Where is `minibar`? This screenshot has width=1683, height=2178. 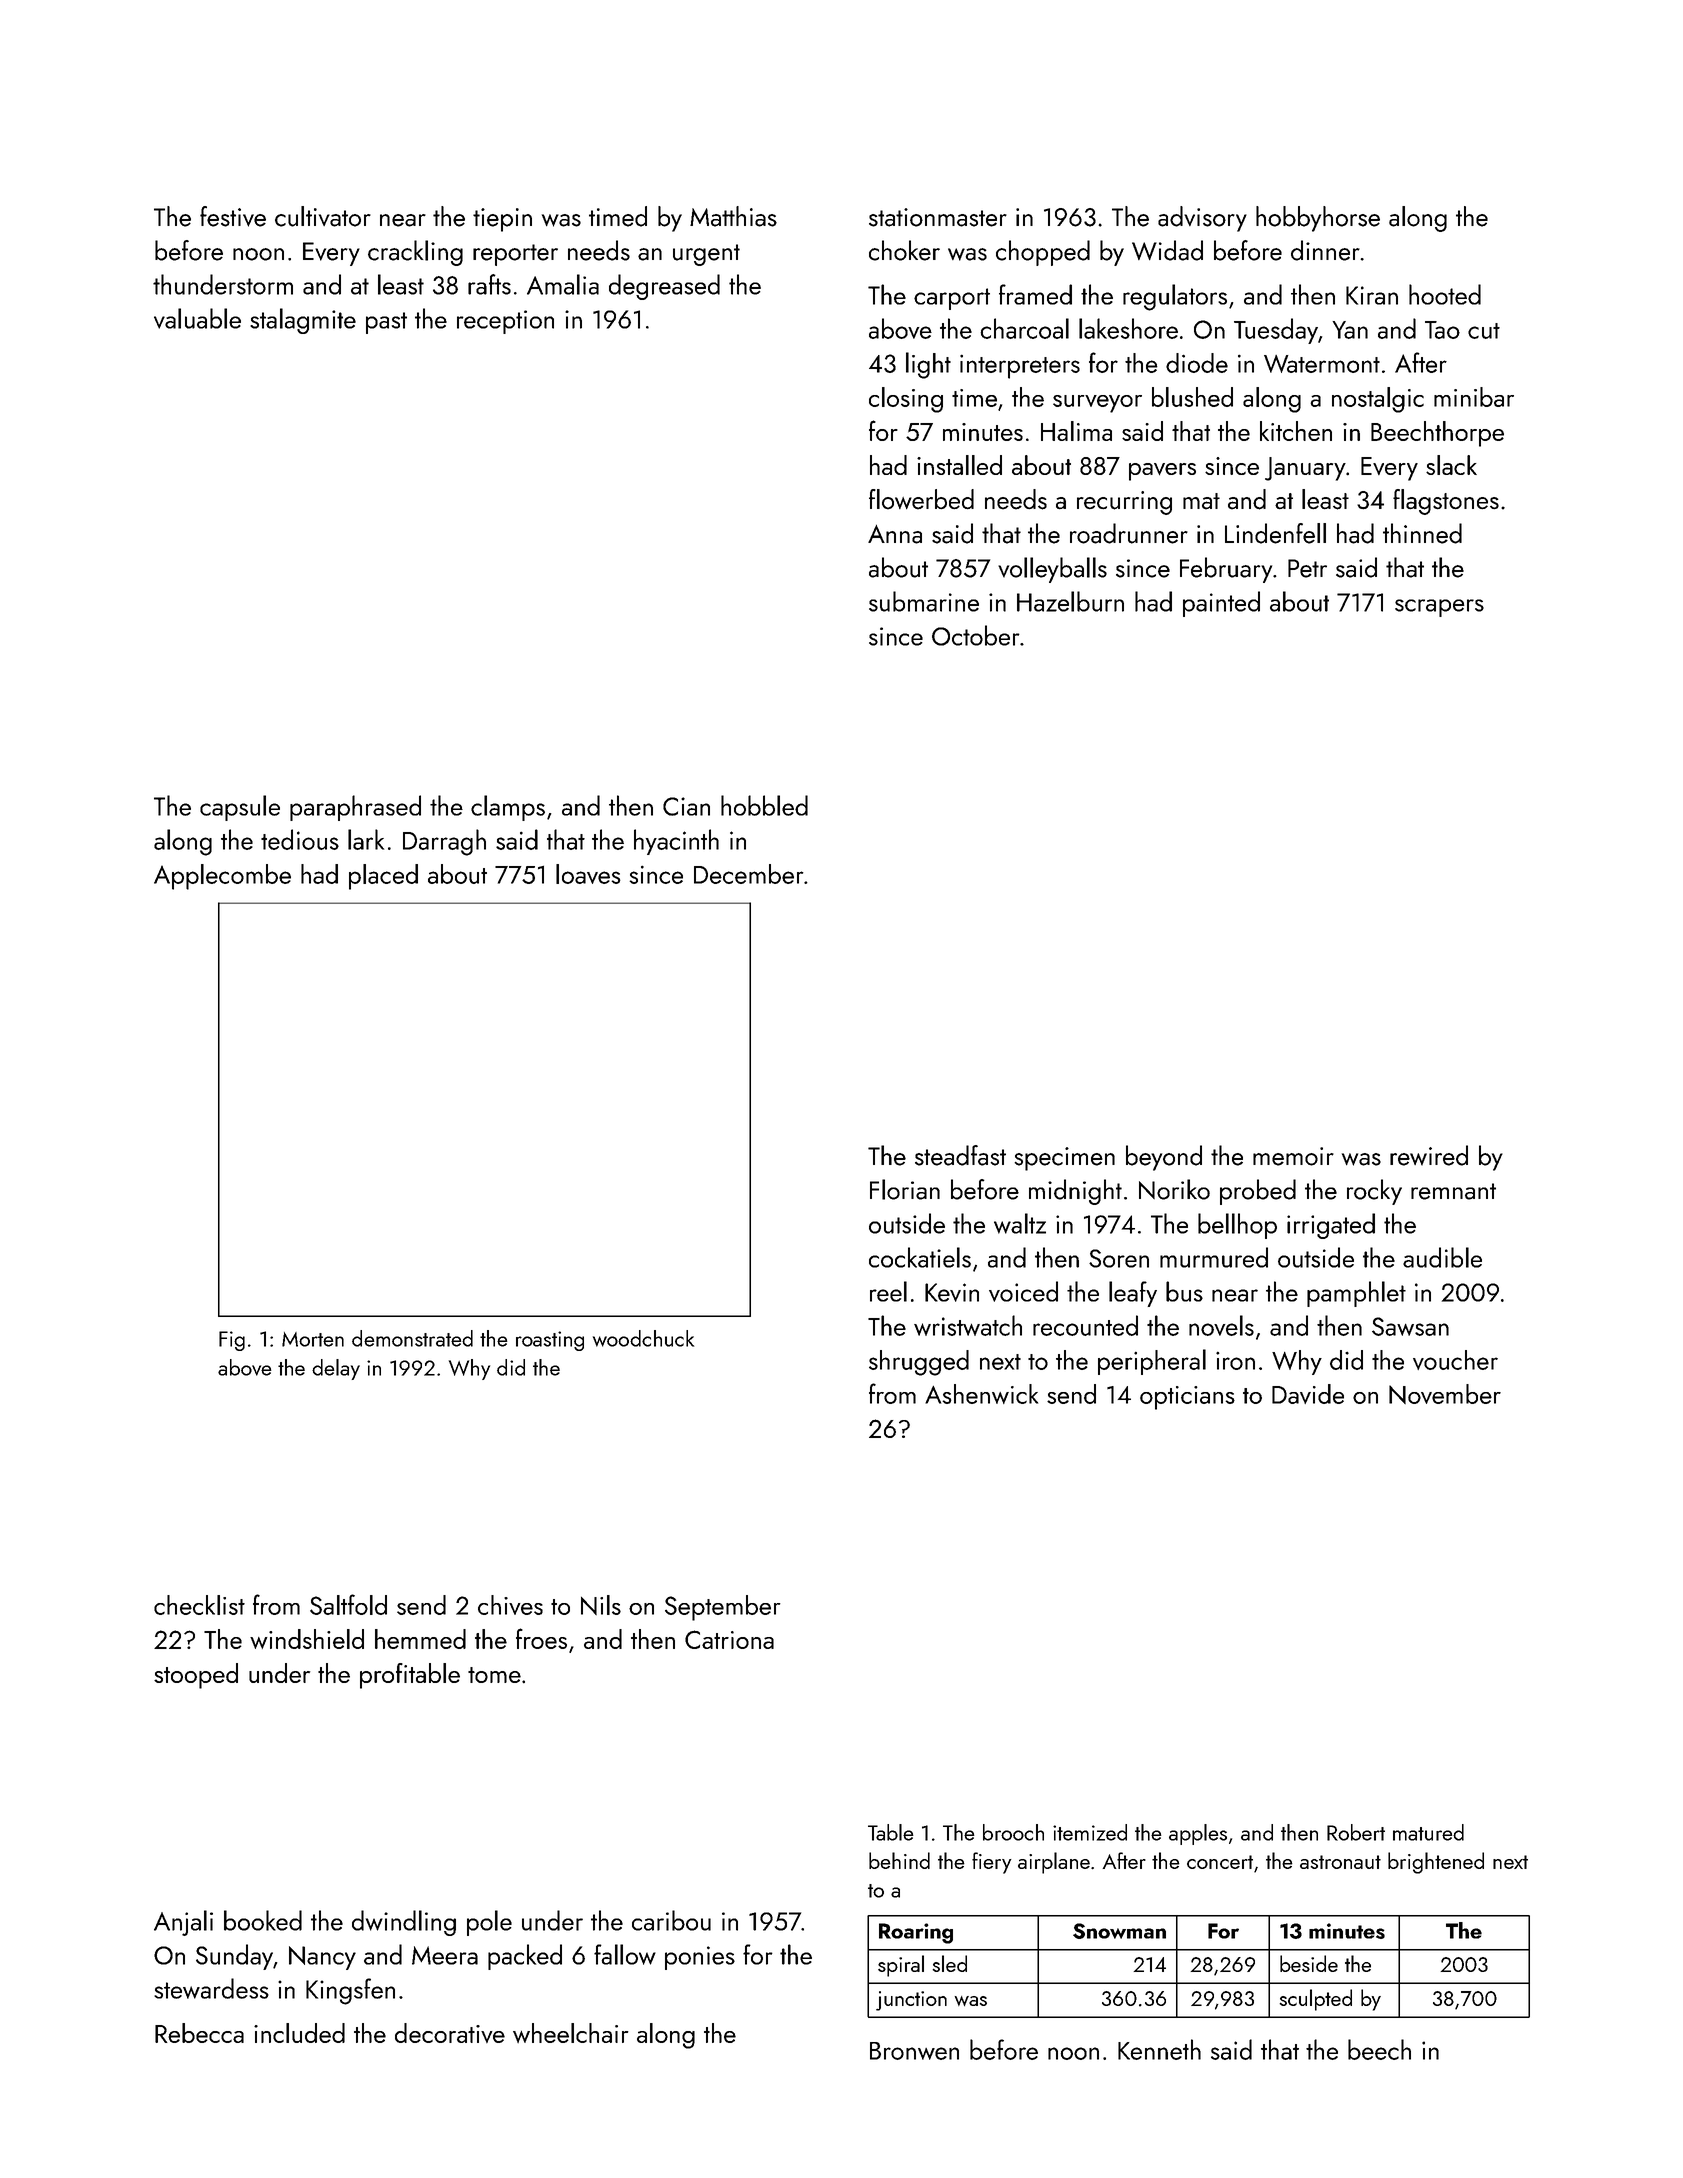
minibar is located at coordinates (1474, 397).
